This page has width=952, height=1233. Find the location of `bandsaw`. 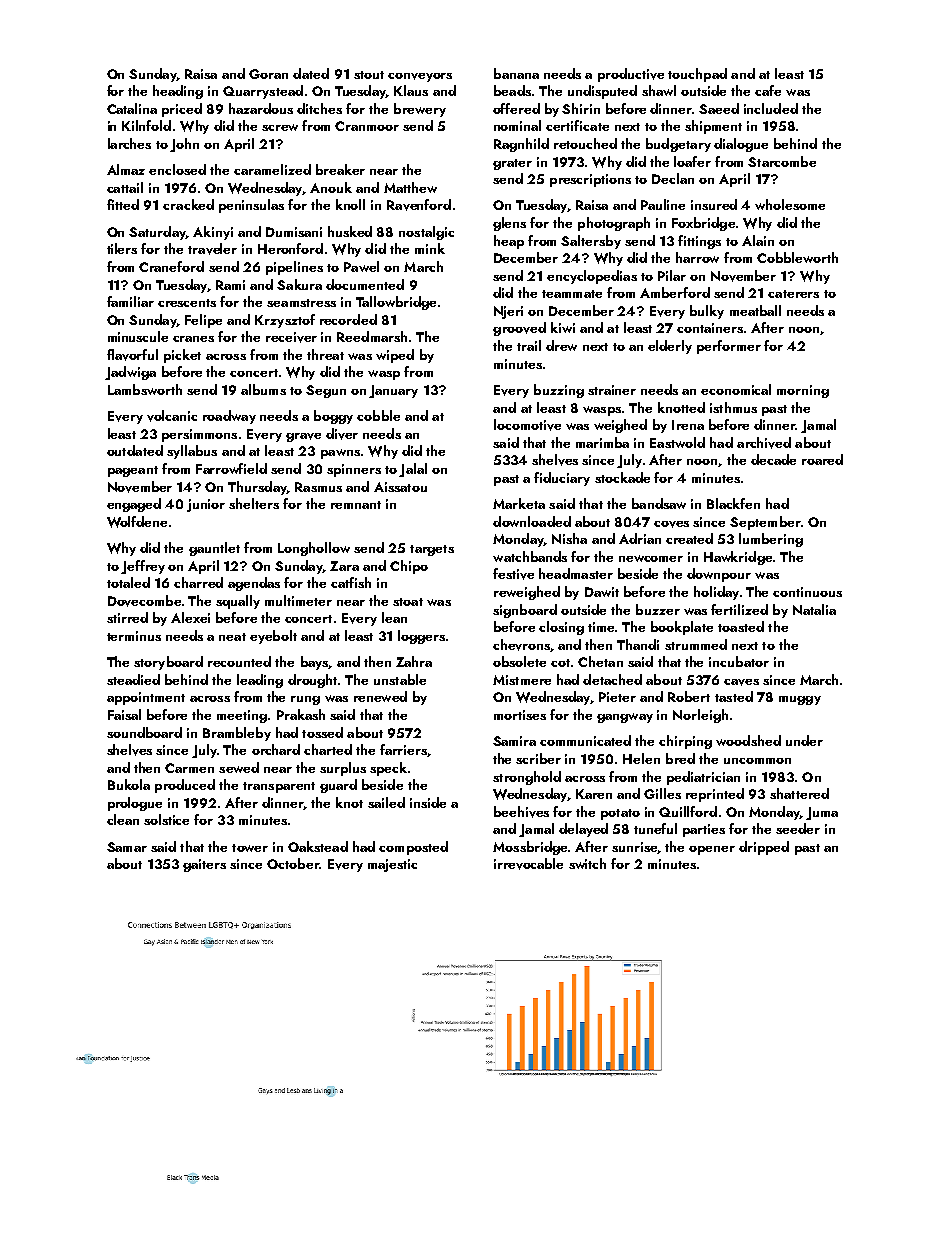

bandsaw is located at coordinates (659, 503).
